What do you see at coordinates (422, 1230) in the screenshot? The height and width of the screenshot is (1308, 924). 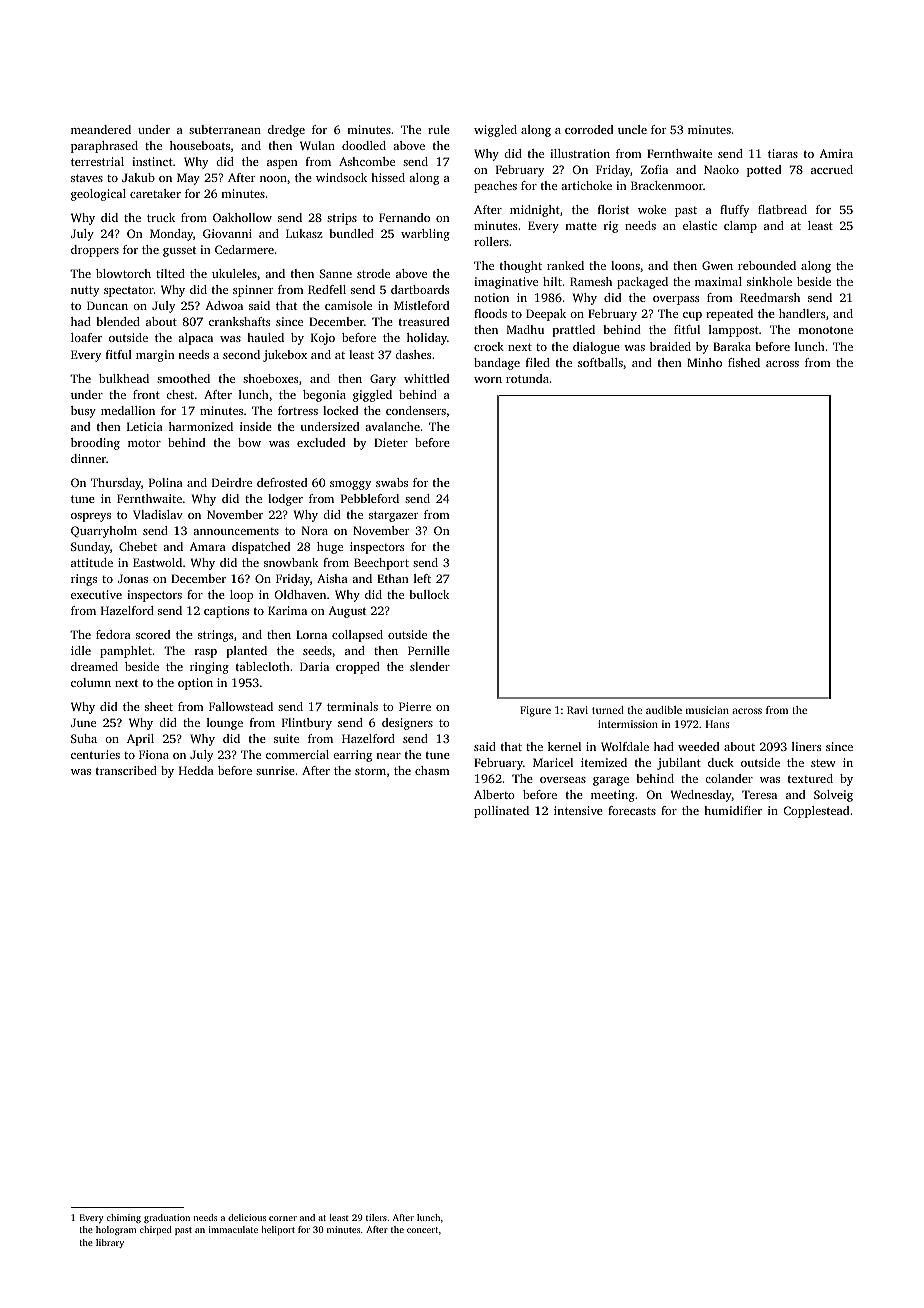 I see `concert` at bounding box center [422, 1230].
